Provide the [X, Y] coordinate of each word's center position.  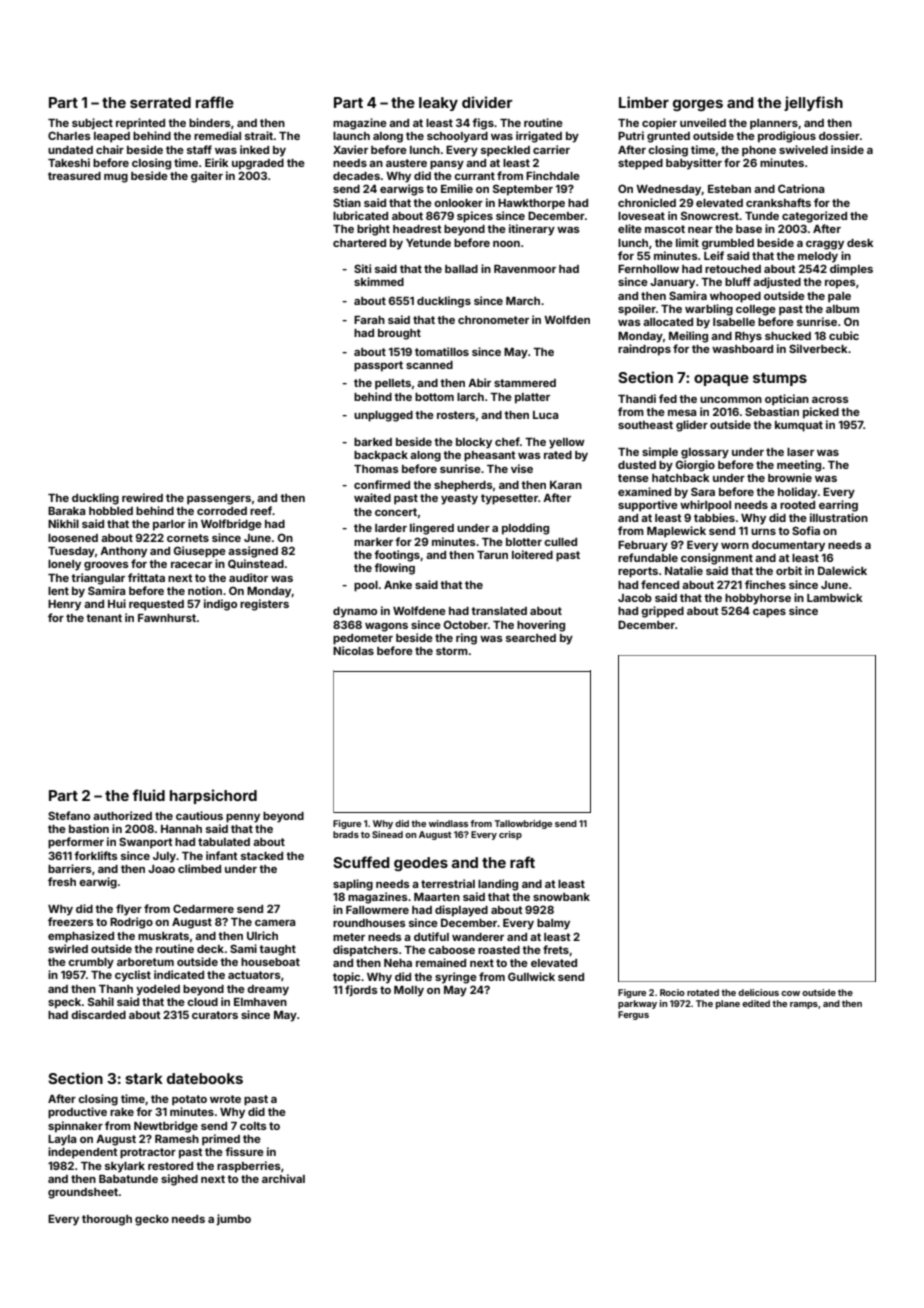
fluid [148, 795]
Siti [362, 268]
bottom [434, 397]
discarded [98, 1014]
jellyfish [813, 103]
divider [487, 102]
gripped [662, 612]
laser [800, 452]
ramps [804, 1005]
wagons [386, 627]
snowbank [561, 897]
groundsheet [83, 1193]
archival [283, 1178]
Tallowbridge [523, 824]
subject [92, 124]
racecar [191, 565]
